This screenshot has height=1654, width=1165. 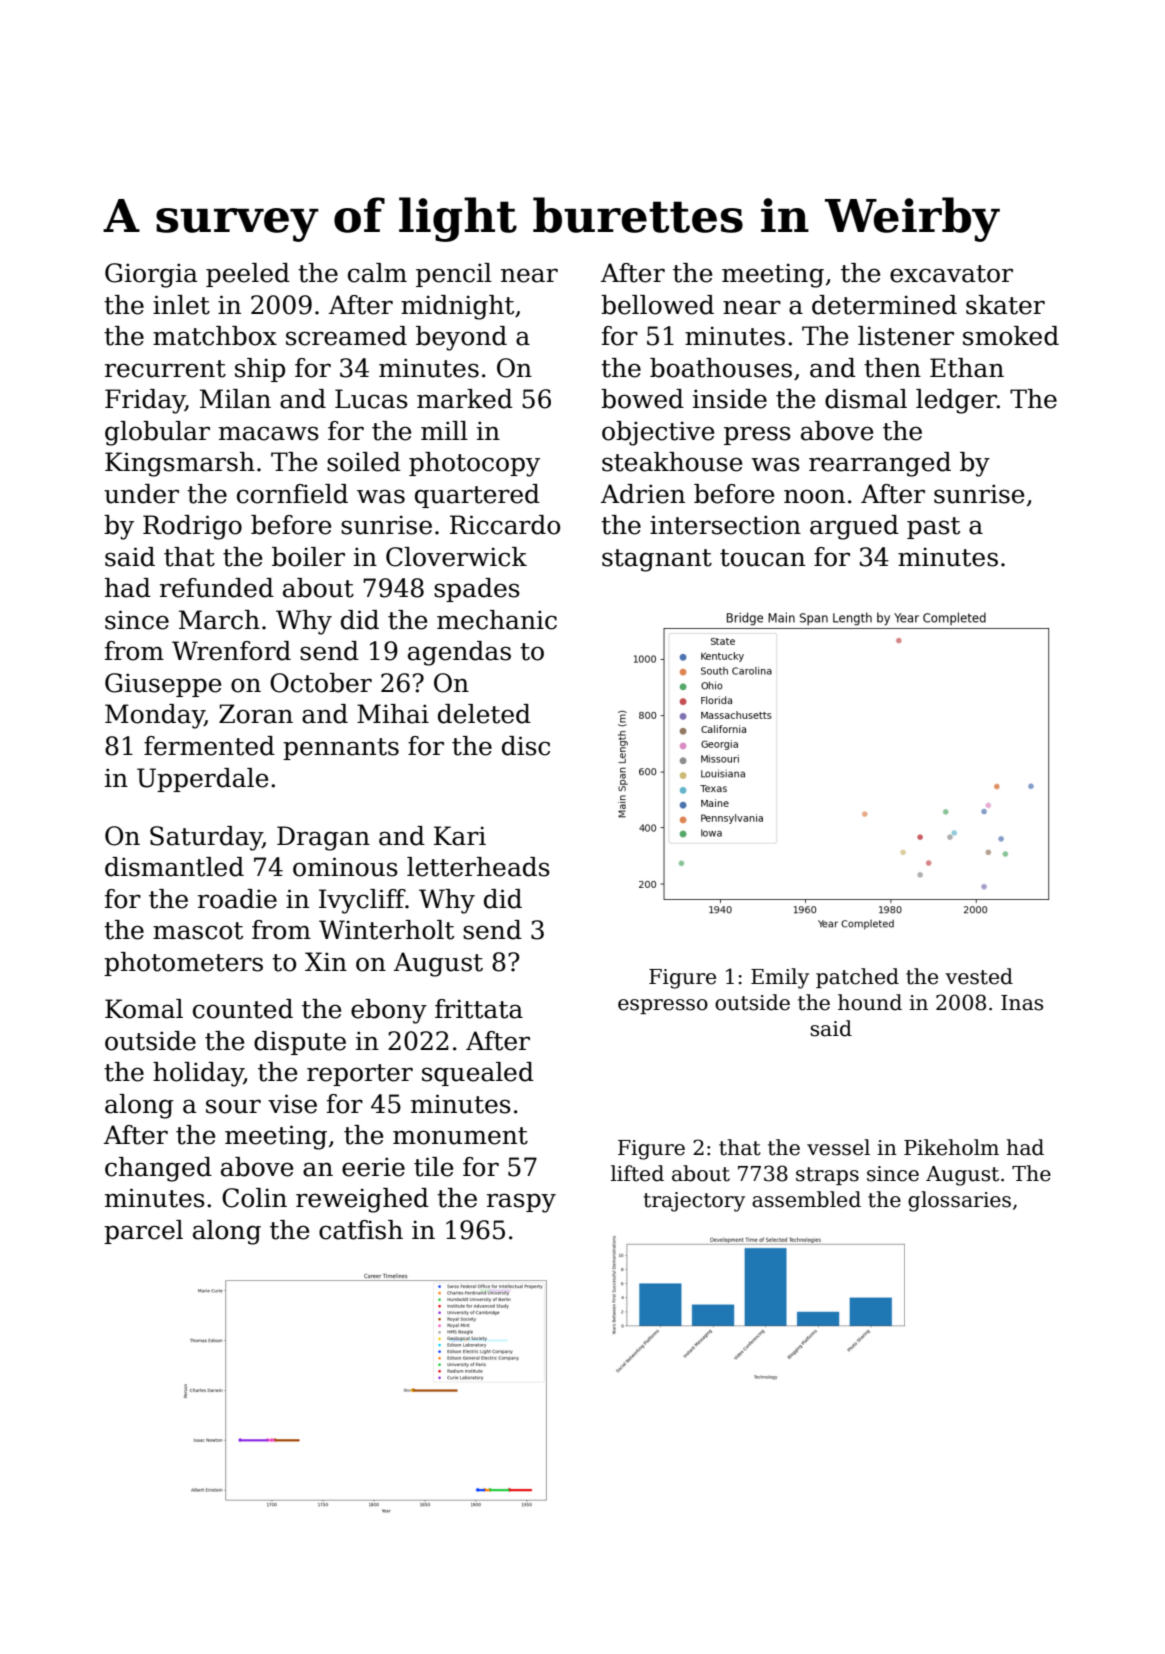 I want to click on assembled, so click(x=806, y=1199).
